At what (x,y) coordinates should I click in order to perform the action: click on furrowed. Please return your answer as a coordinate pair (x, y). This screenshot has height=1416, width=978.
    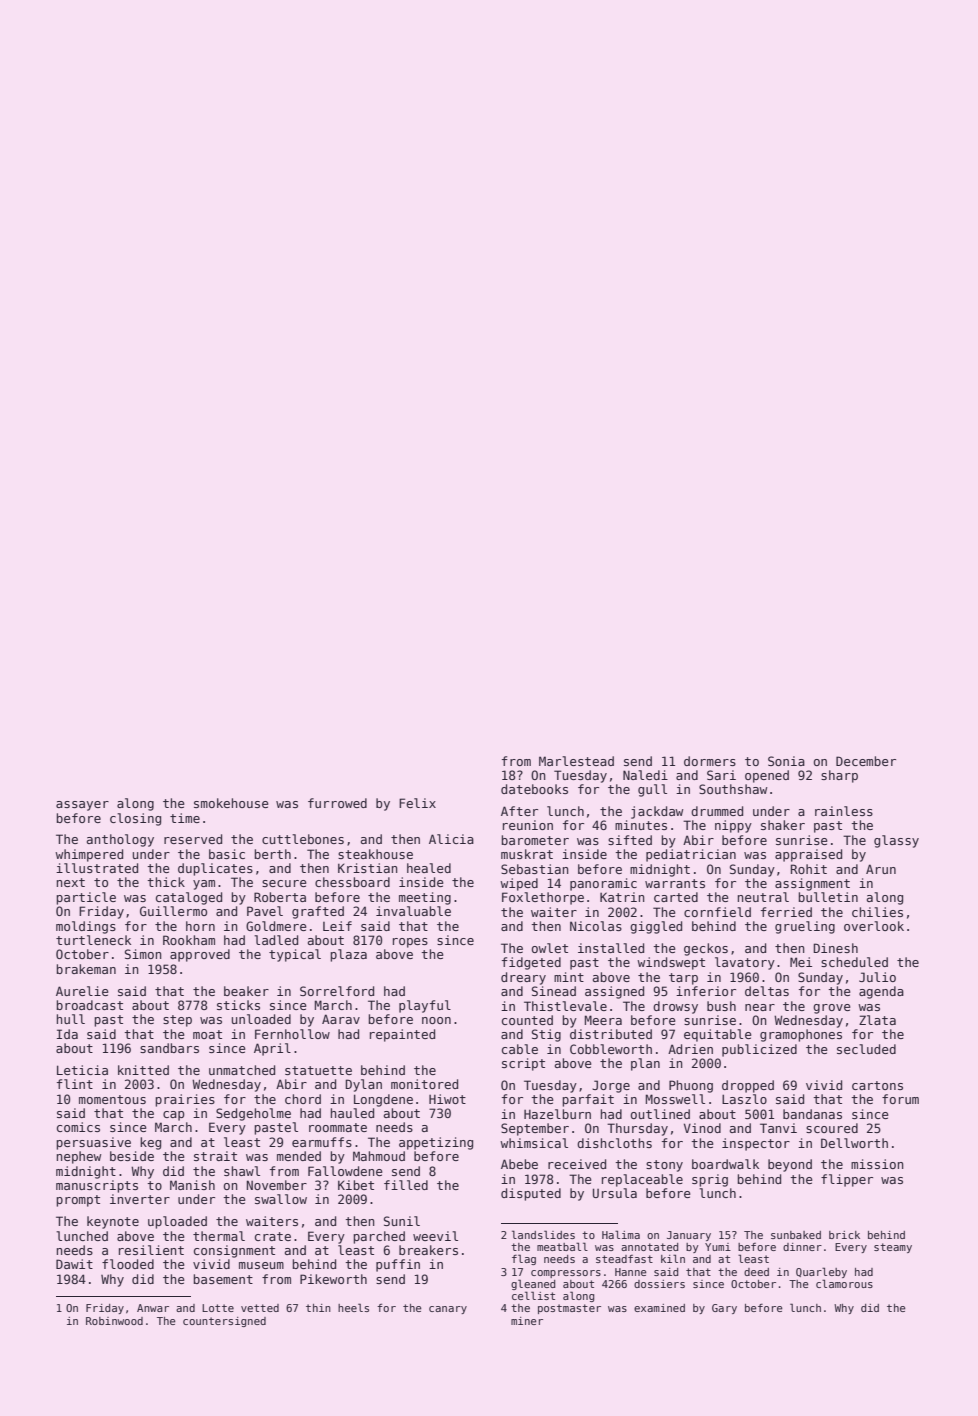
    Looking at the image, I should click on (337, 803).
